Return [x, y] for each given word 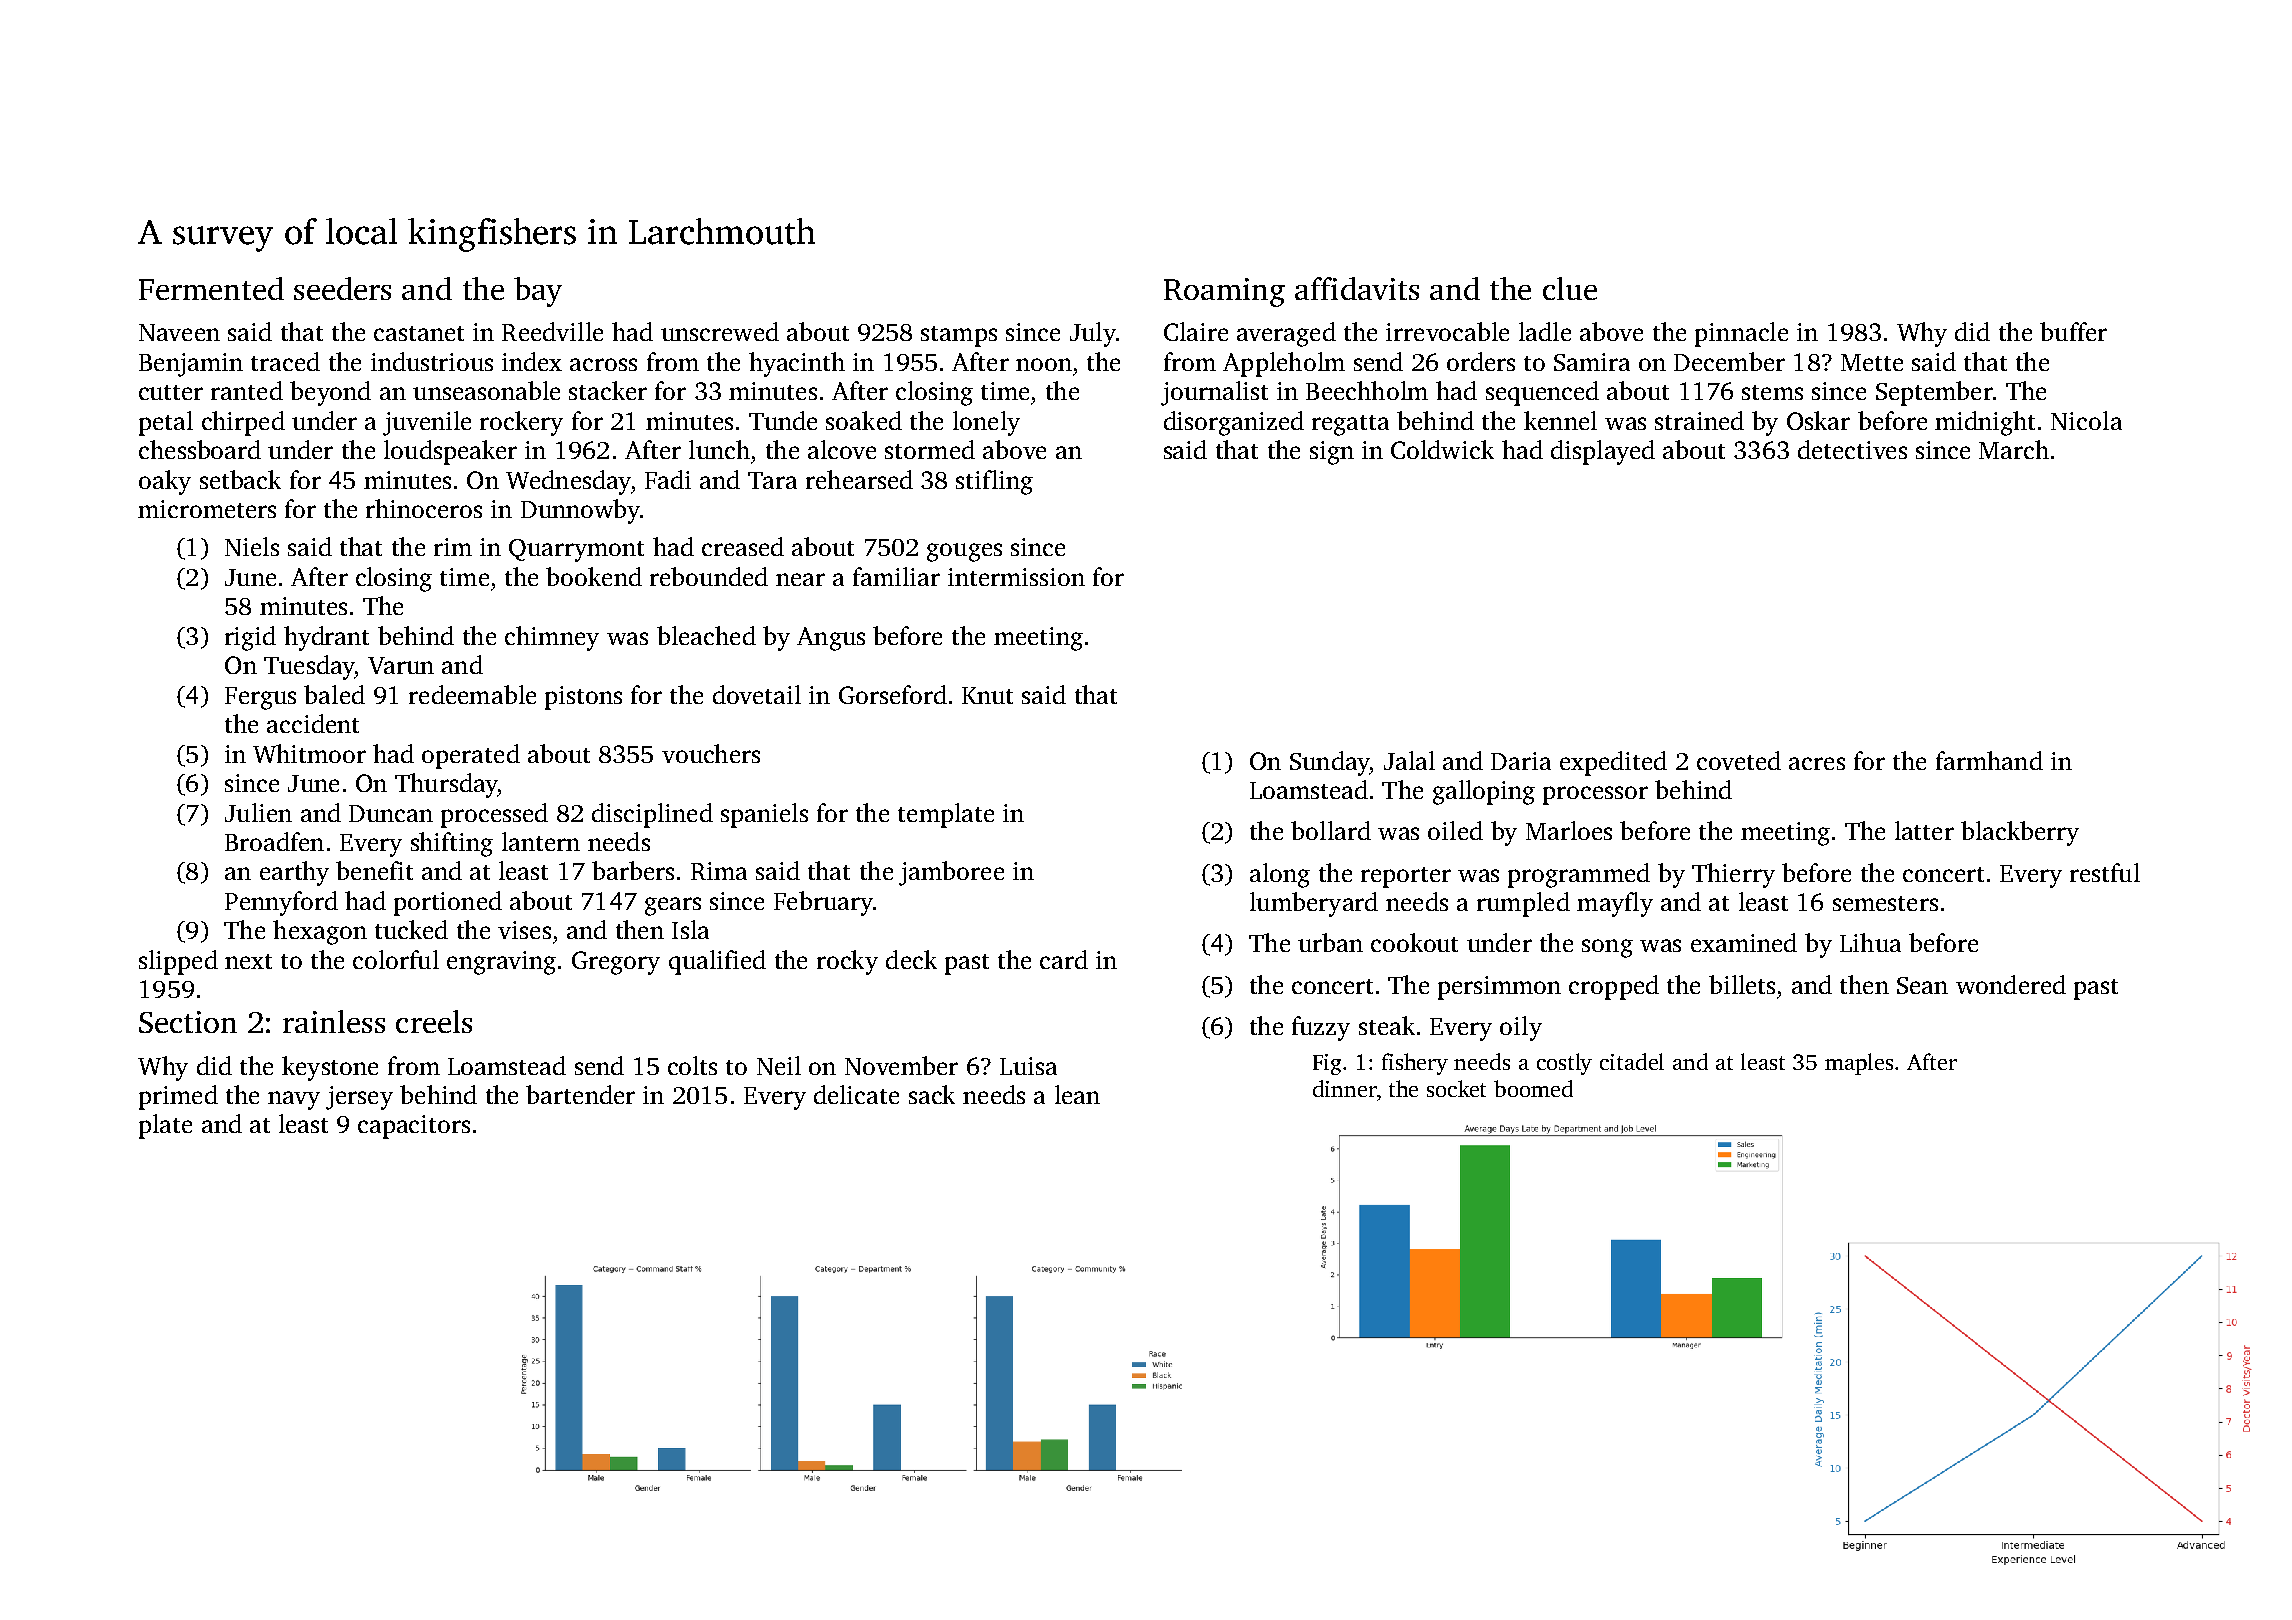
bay [538, 292]
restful [2105, 872]
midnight [1985, 423]
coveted [1739, 760]
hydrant [326, 638]
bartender [580, 1094]
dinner [1344, 1088]
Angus [831, 639]
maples [1859, 1064]
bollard [1331, 830]
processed [494, 815]
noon [1044, 364]
